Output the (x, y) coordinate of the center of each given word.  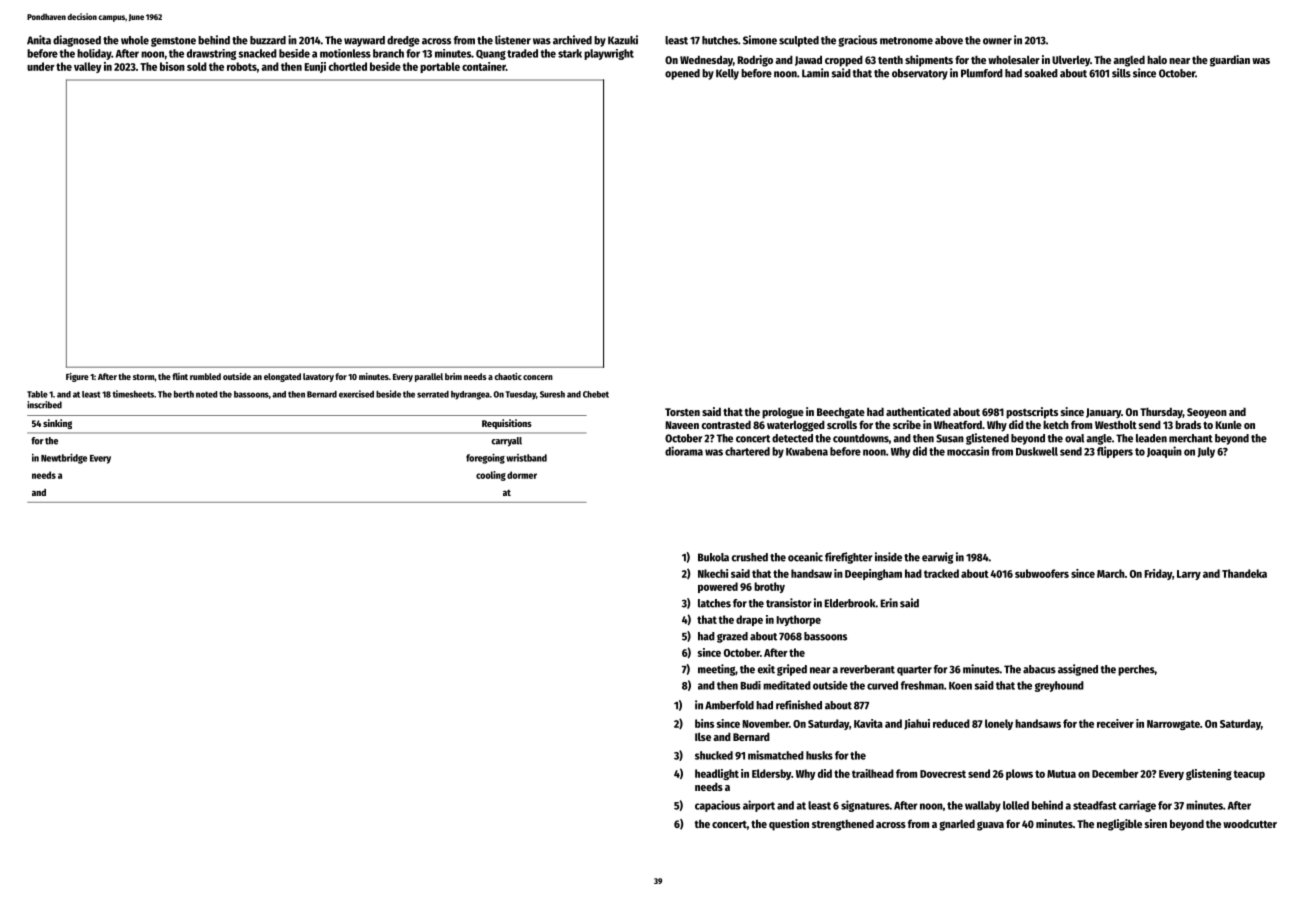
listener (513, 40)
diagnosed (77, 41)
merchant (1191, 438)
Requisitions (507, 424)
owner (997, 41)
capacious (717, 806)
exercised (356, 394)
